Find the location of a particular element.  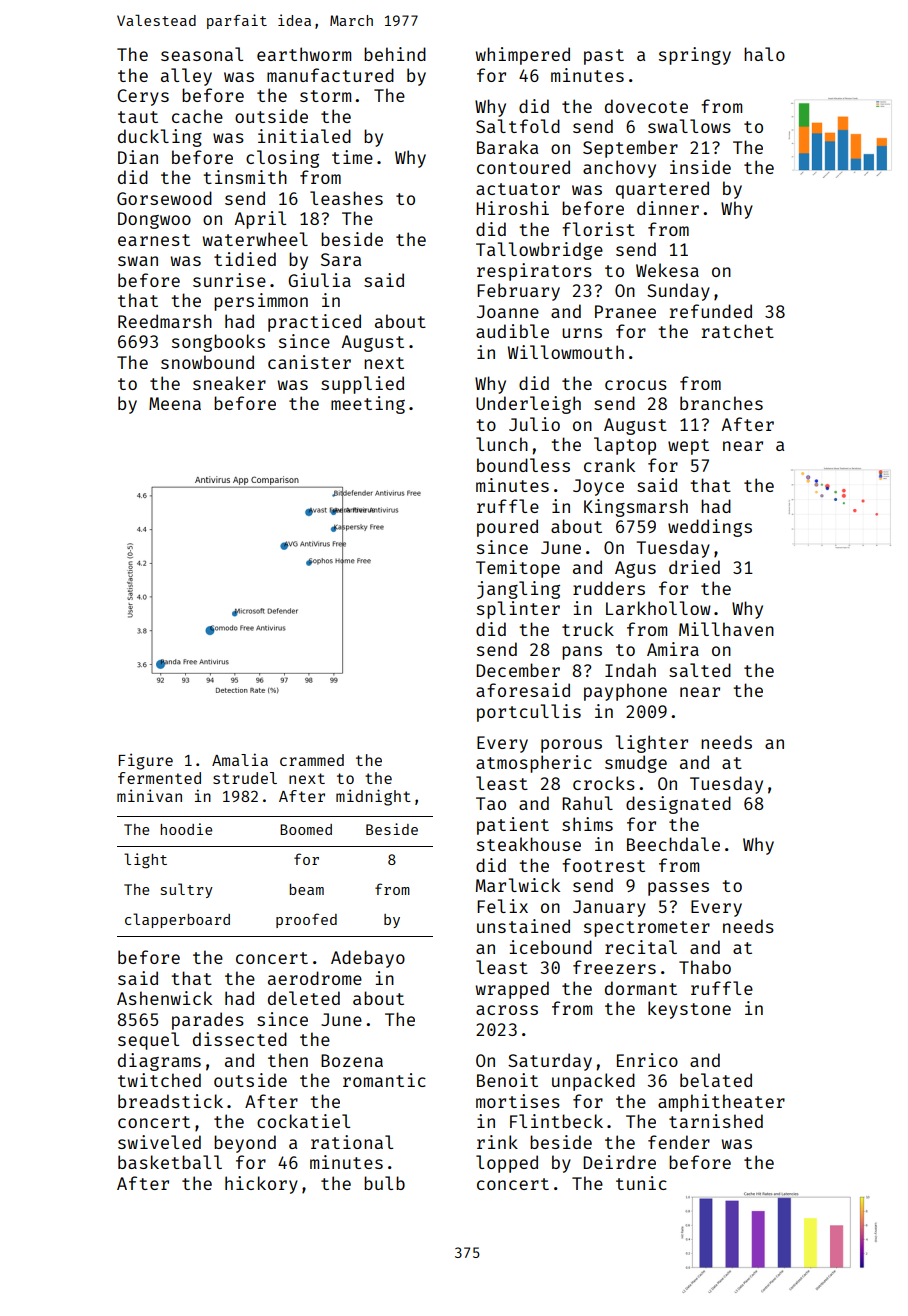

springy is located at coordinates (695, 56).
